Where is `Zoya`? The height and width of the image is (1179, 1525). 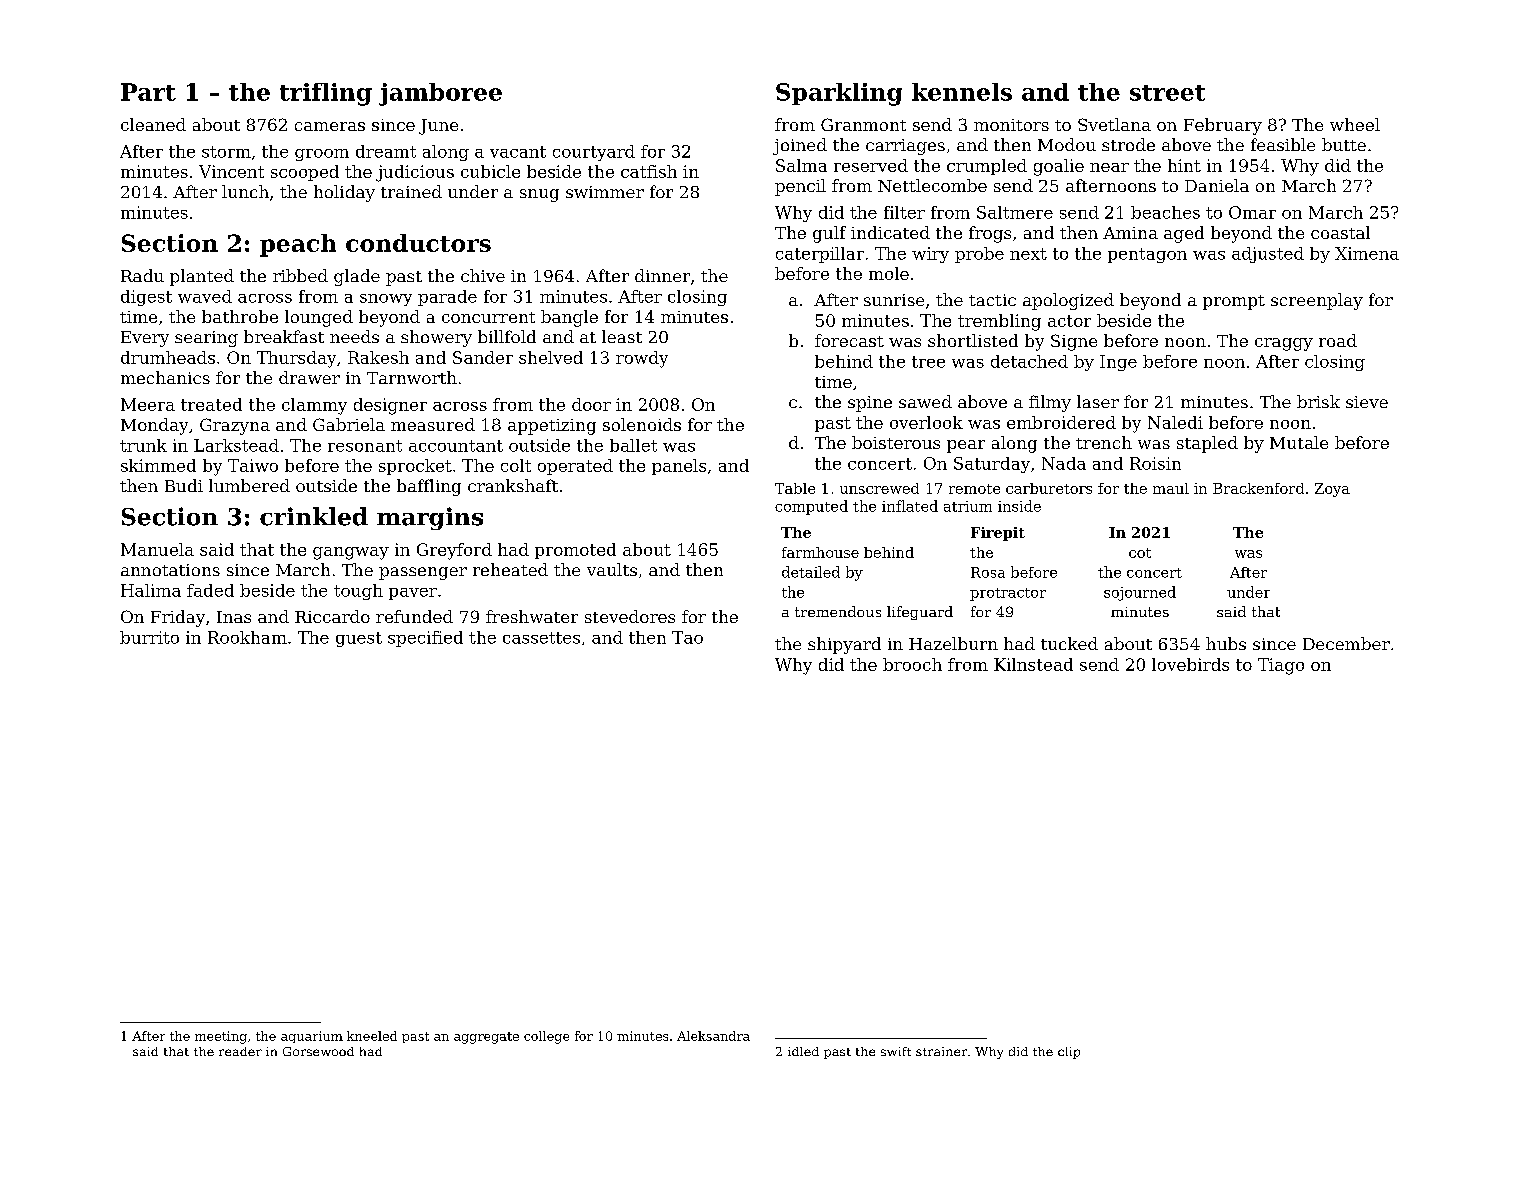 Zoya is located at coordinates (1332, 490).
